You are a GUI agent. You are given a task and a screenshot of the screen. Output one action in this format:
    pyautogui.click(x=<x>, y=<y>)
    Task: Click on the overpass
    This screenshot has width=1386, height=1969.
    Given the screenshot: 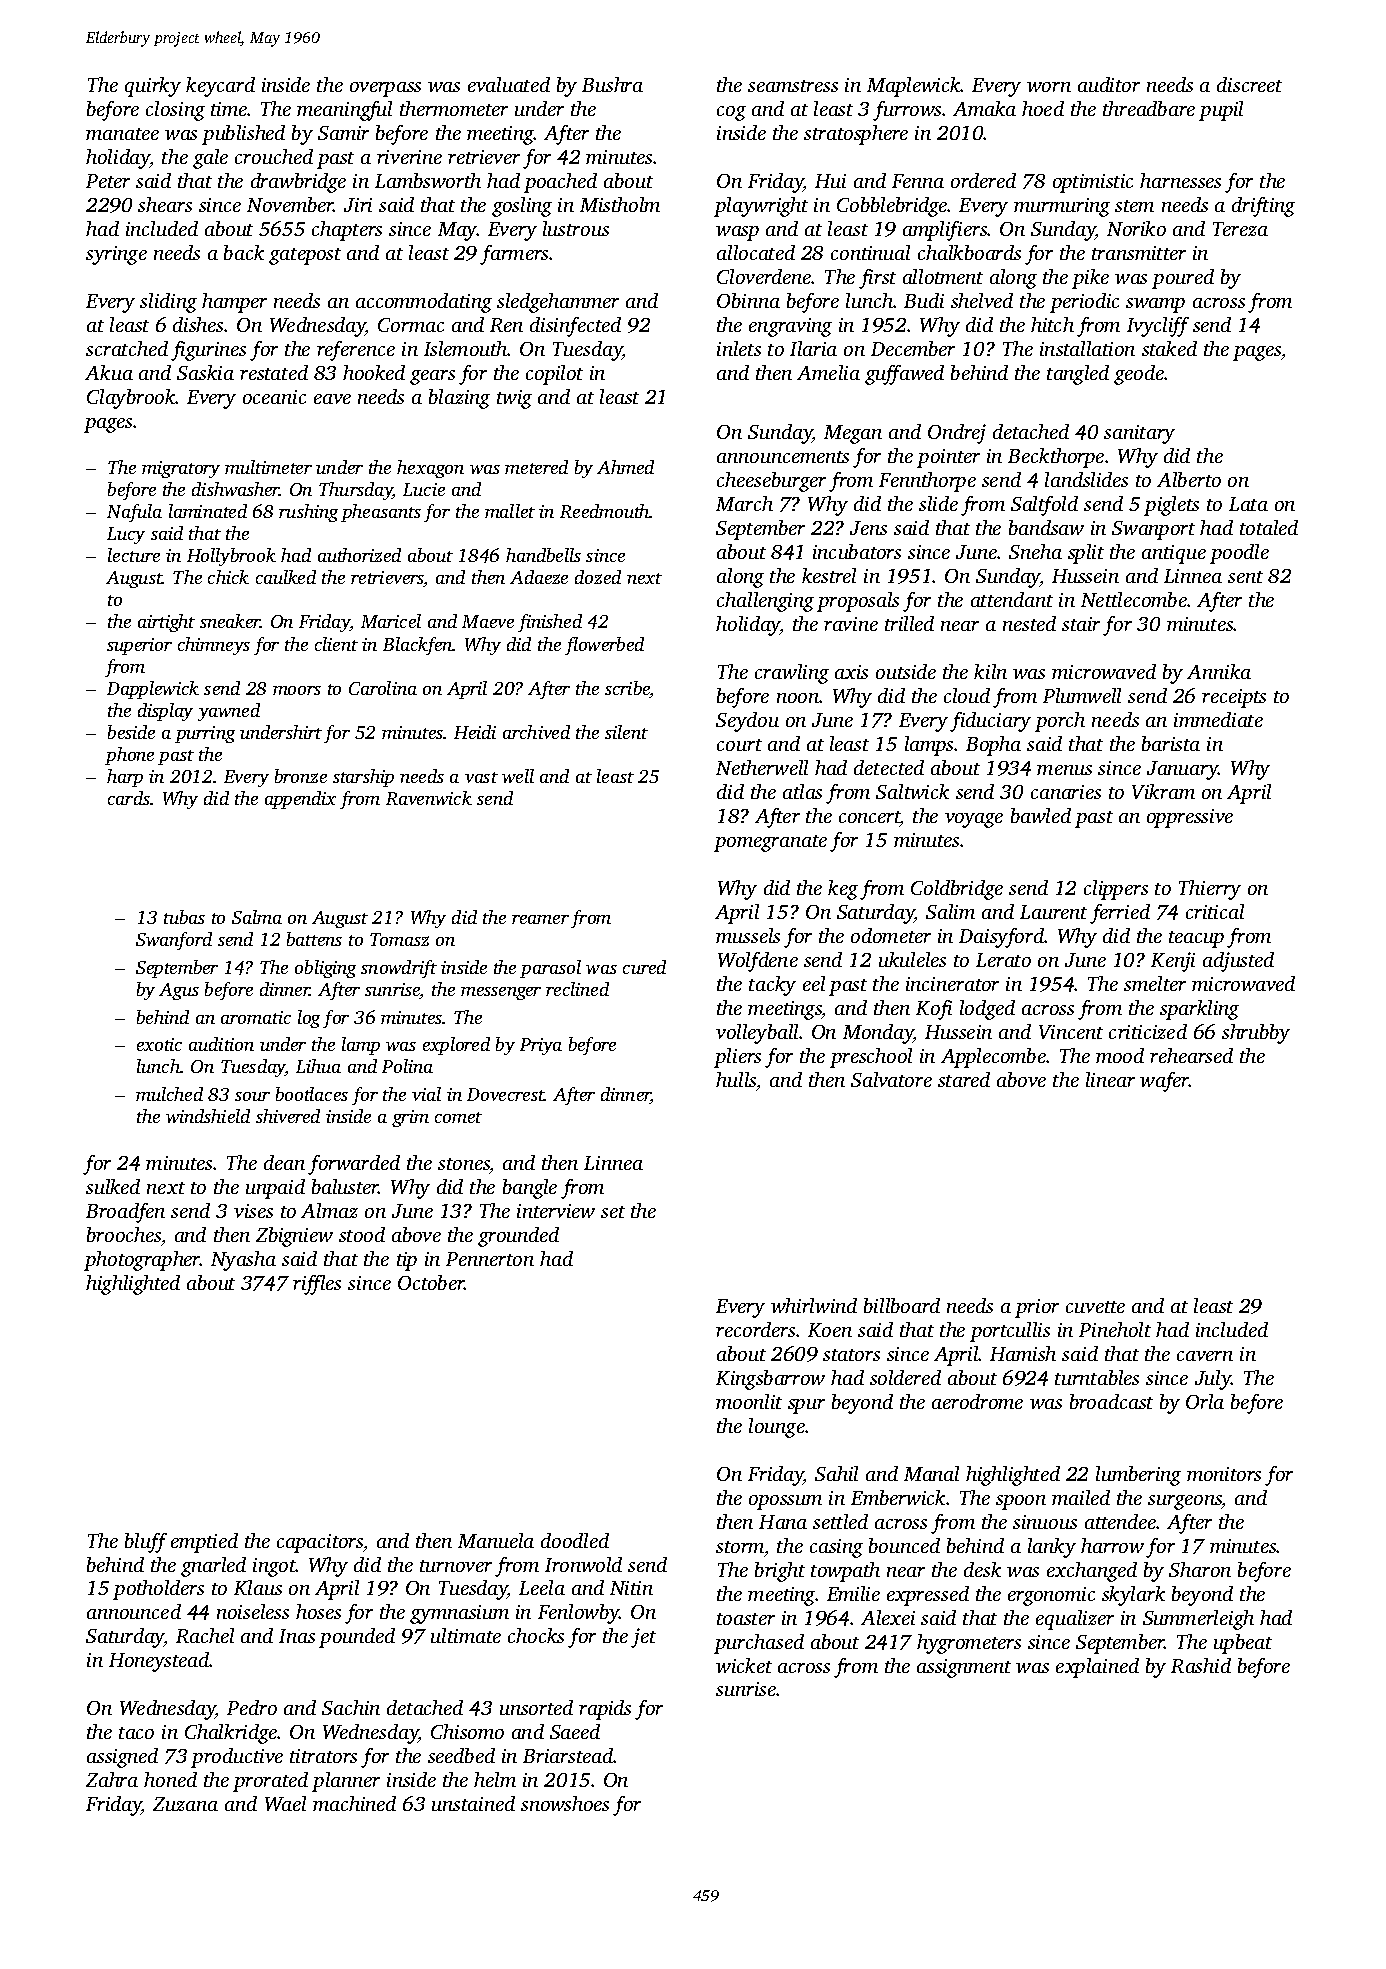 What is the action you would take?
    pyautogui.click(x=385, y=89)
